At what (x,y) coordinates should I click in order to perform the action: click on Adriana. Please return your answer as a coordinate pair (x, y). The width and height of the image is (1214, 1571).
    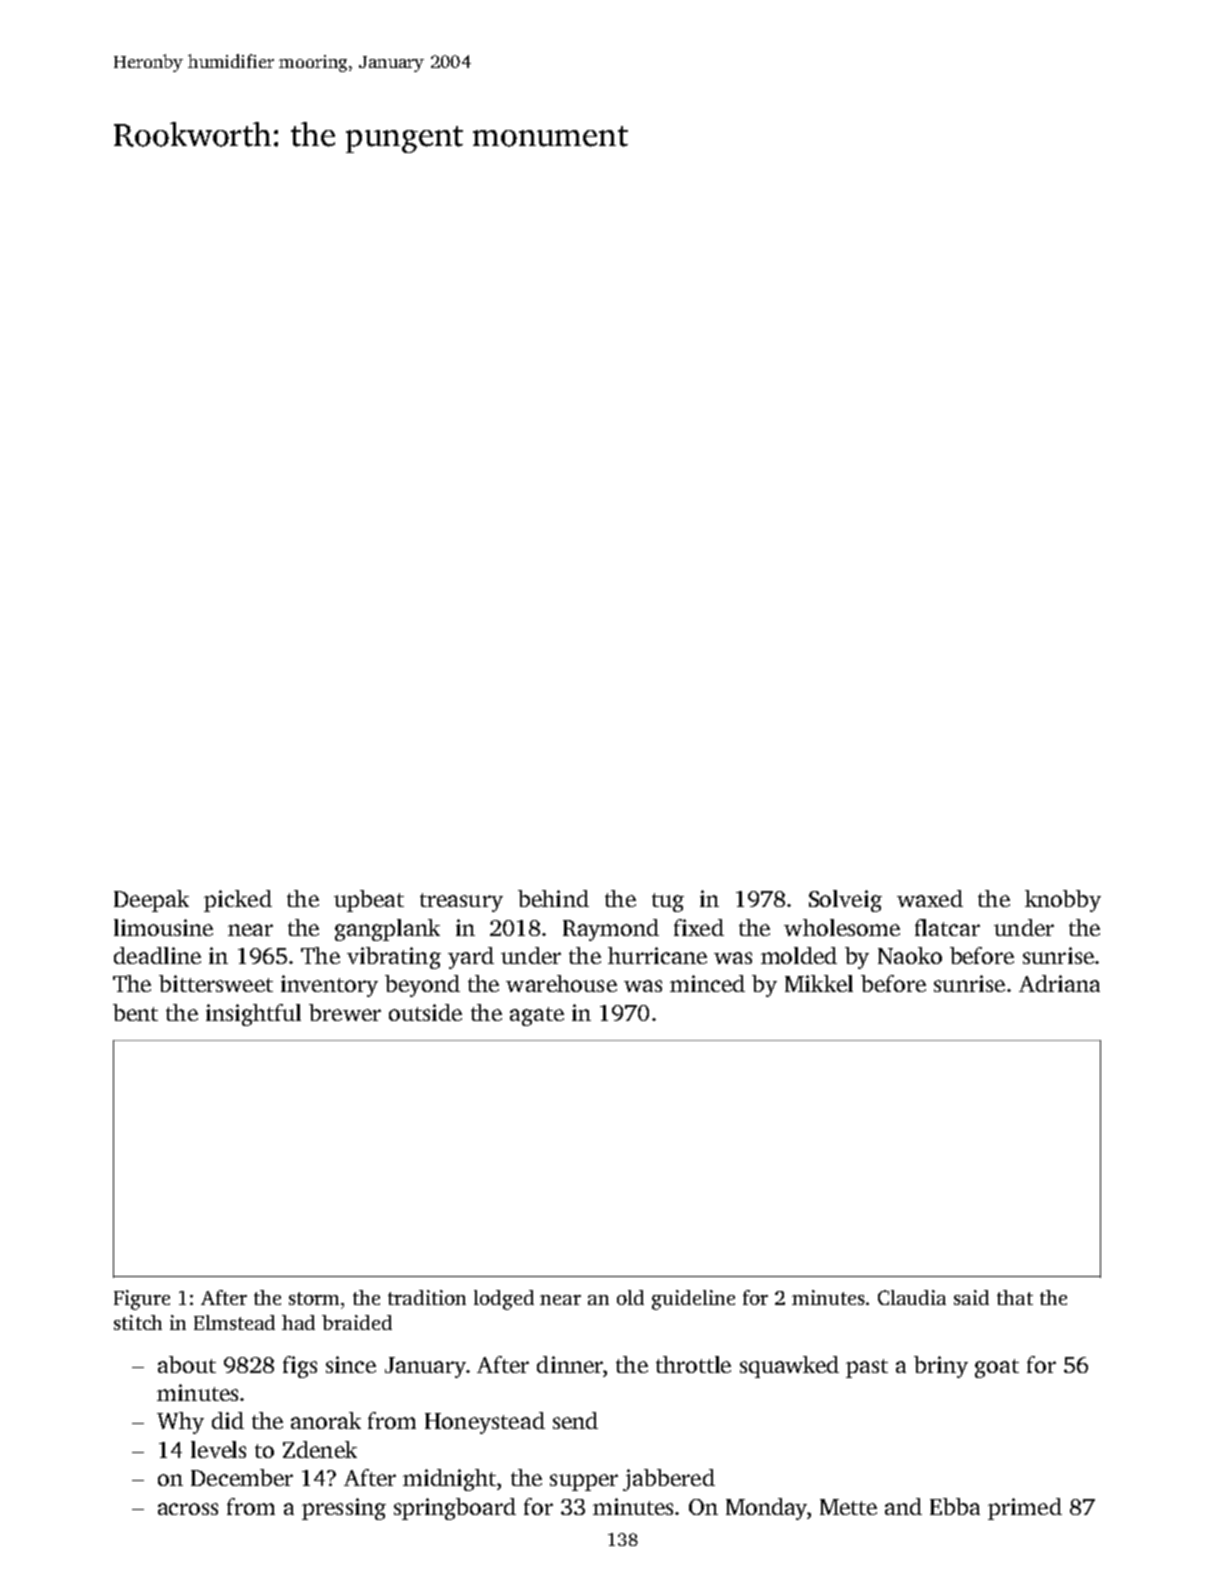
    Looking at the image, I should click on (1059, 983).
